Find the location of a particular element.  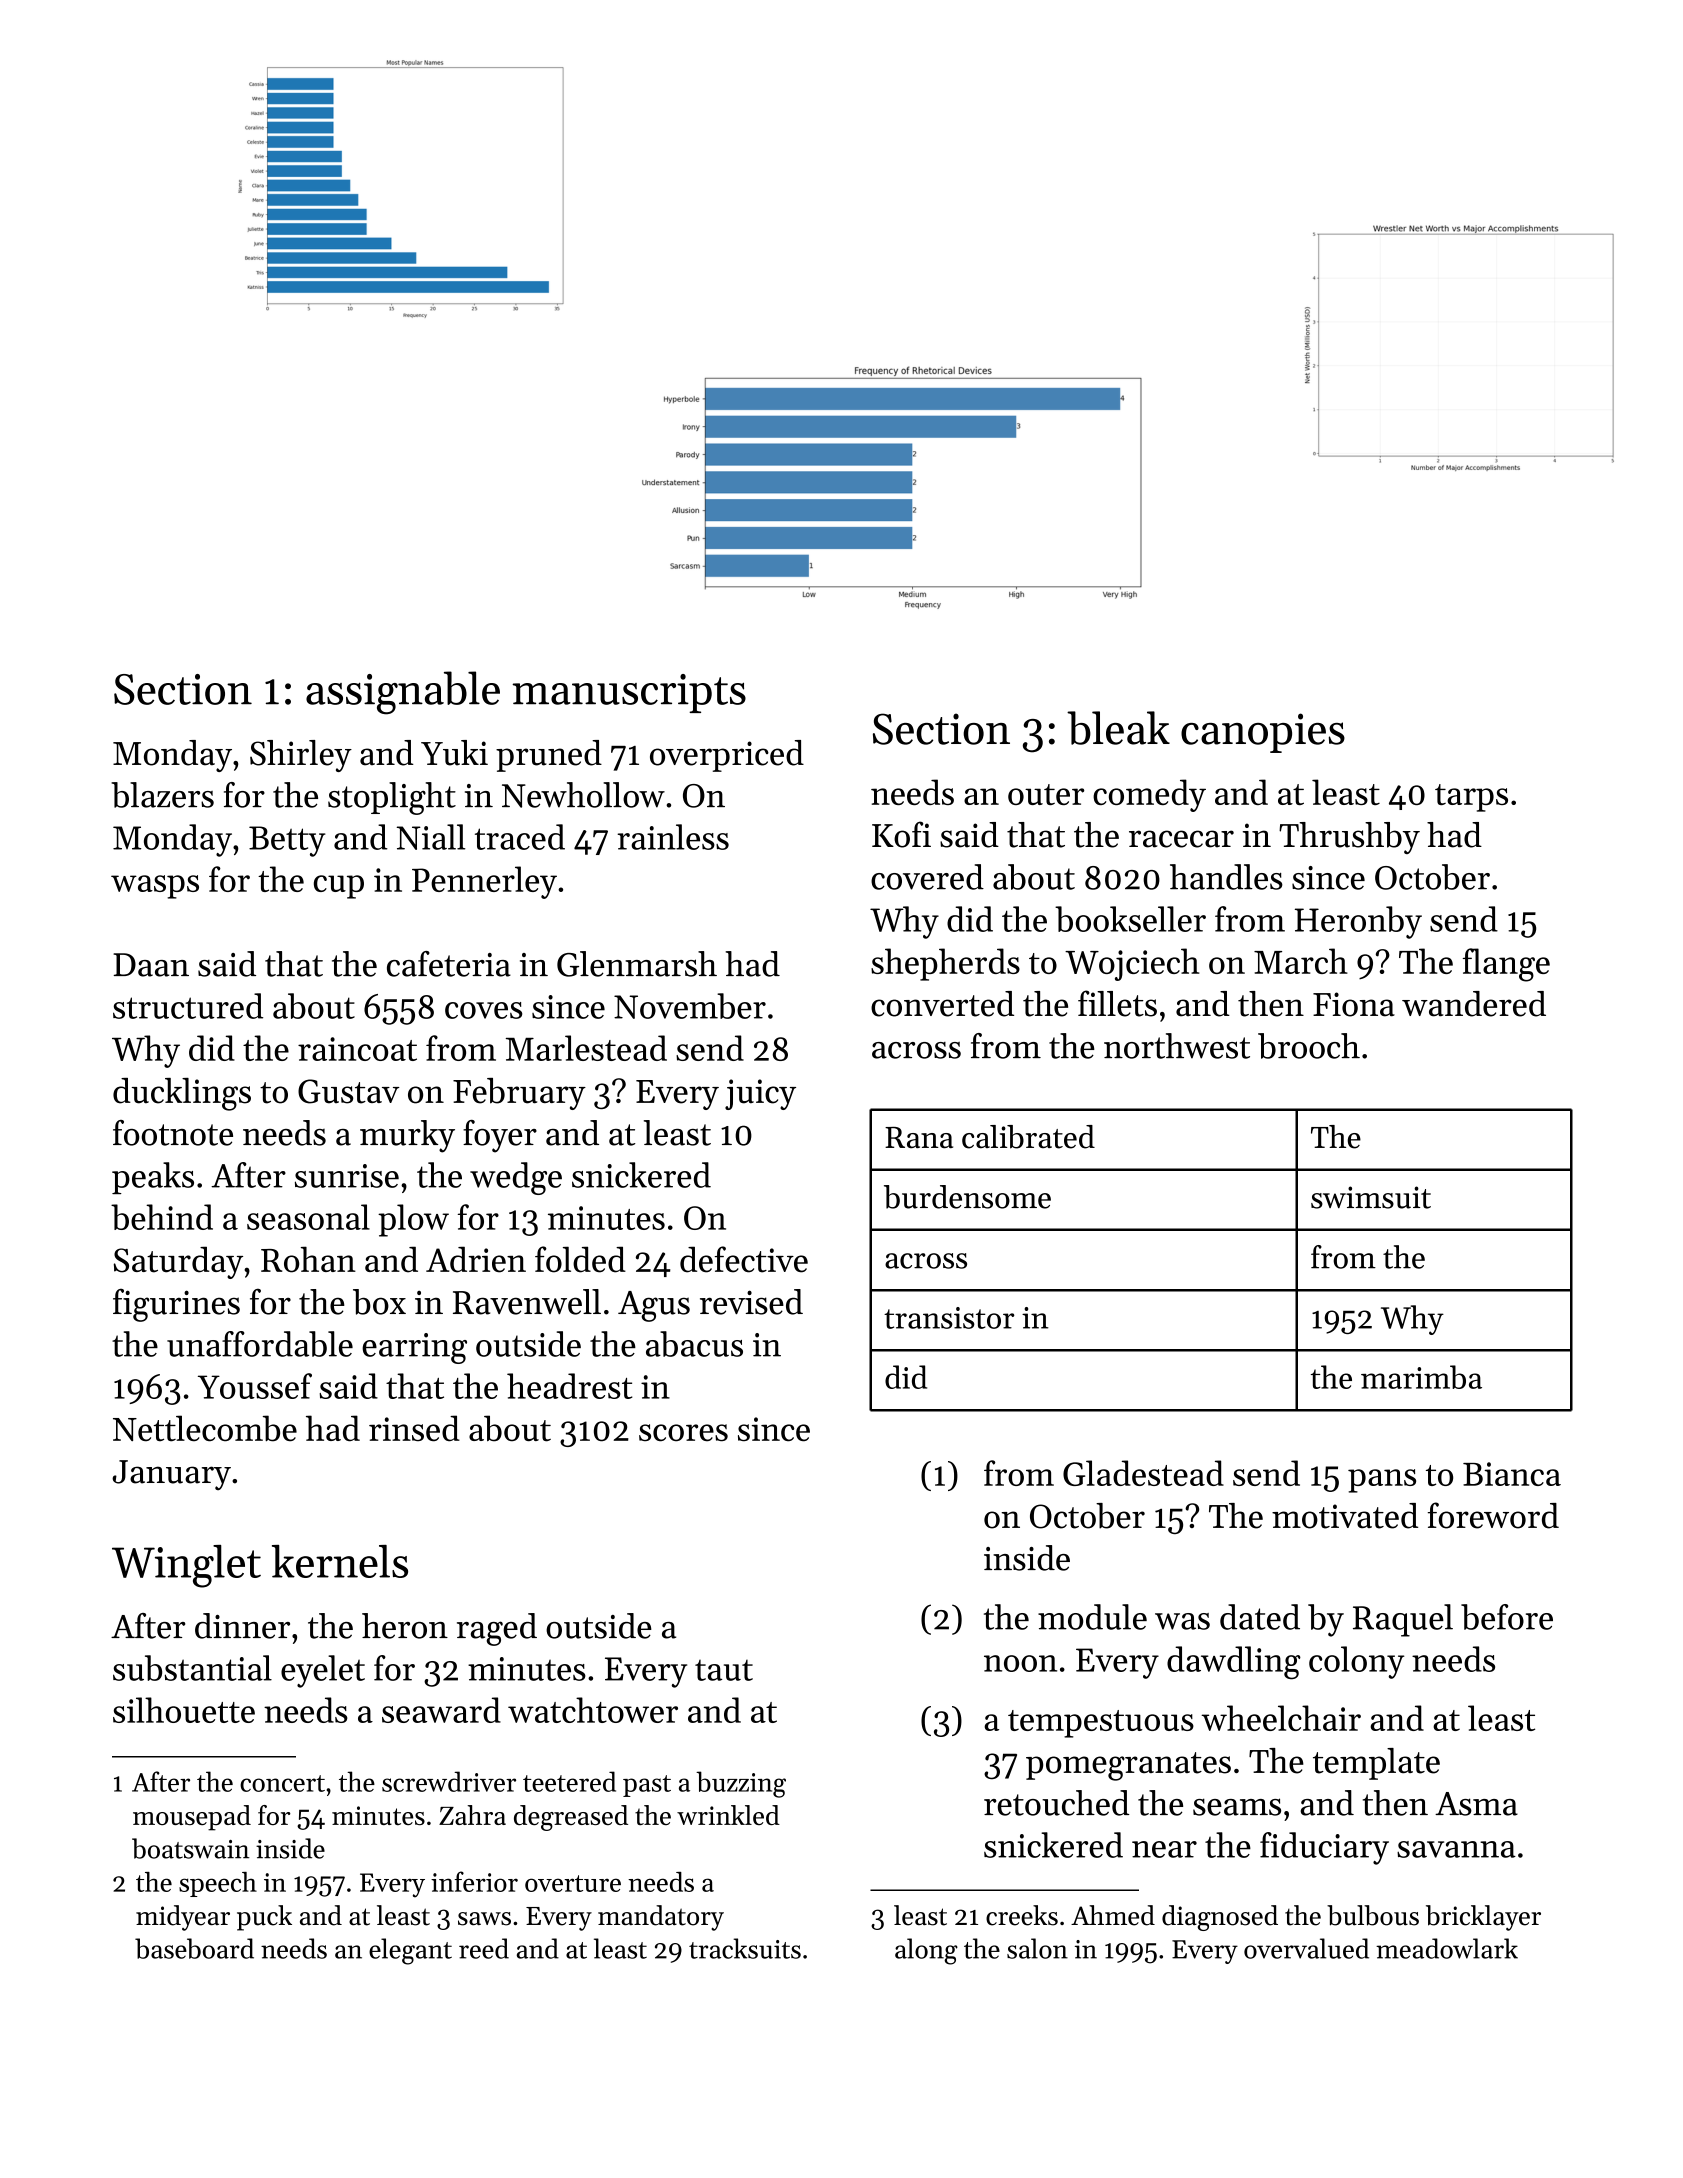

taut is located at coordinates (724, 1670).
